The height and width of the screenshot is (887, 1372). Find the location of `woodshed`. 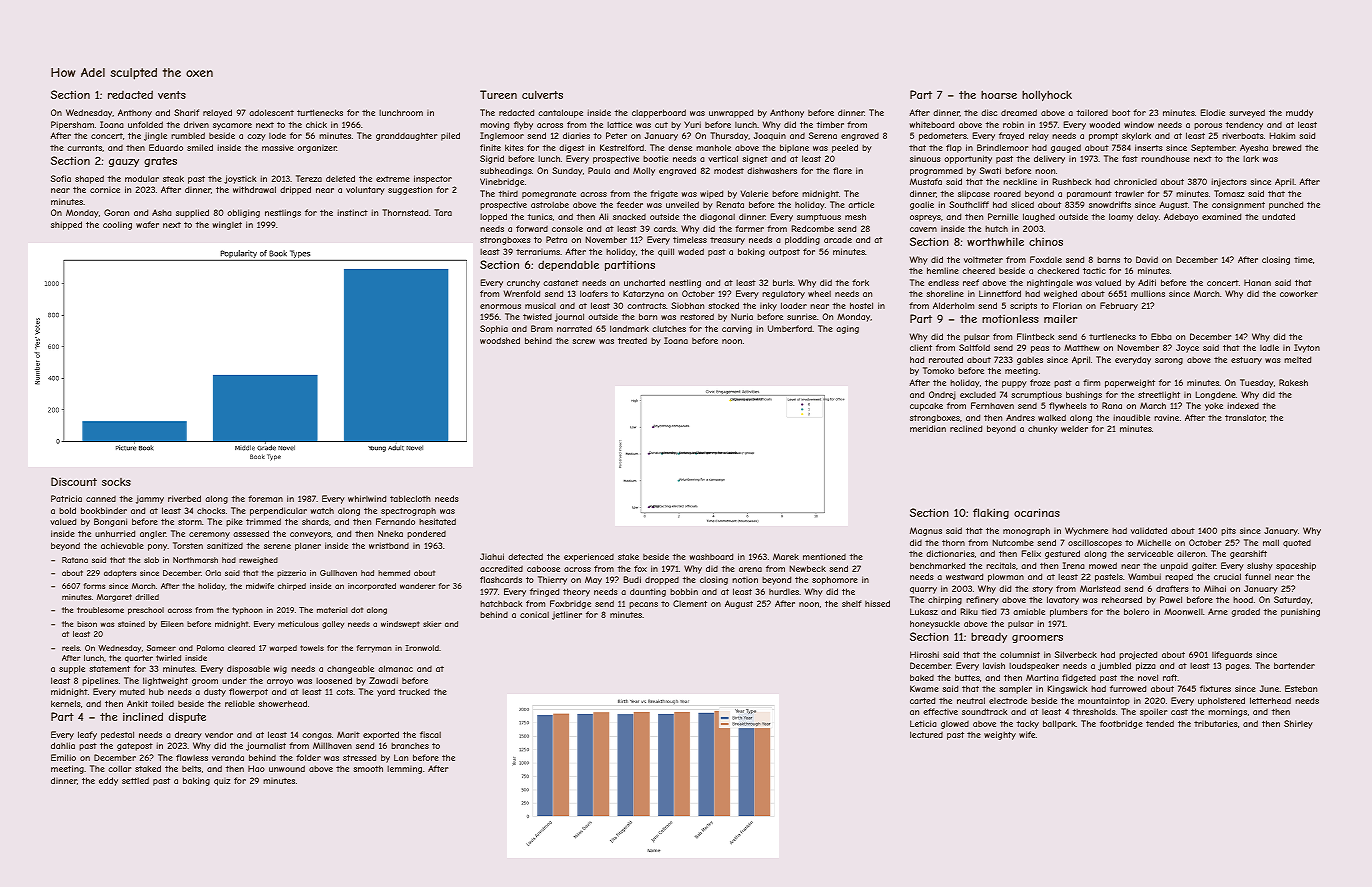

woodshed is located at coordinates (500, 340).
